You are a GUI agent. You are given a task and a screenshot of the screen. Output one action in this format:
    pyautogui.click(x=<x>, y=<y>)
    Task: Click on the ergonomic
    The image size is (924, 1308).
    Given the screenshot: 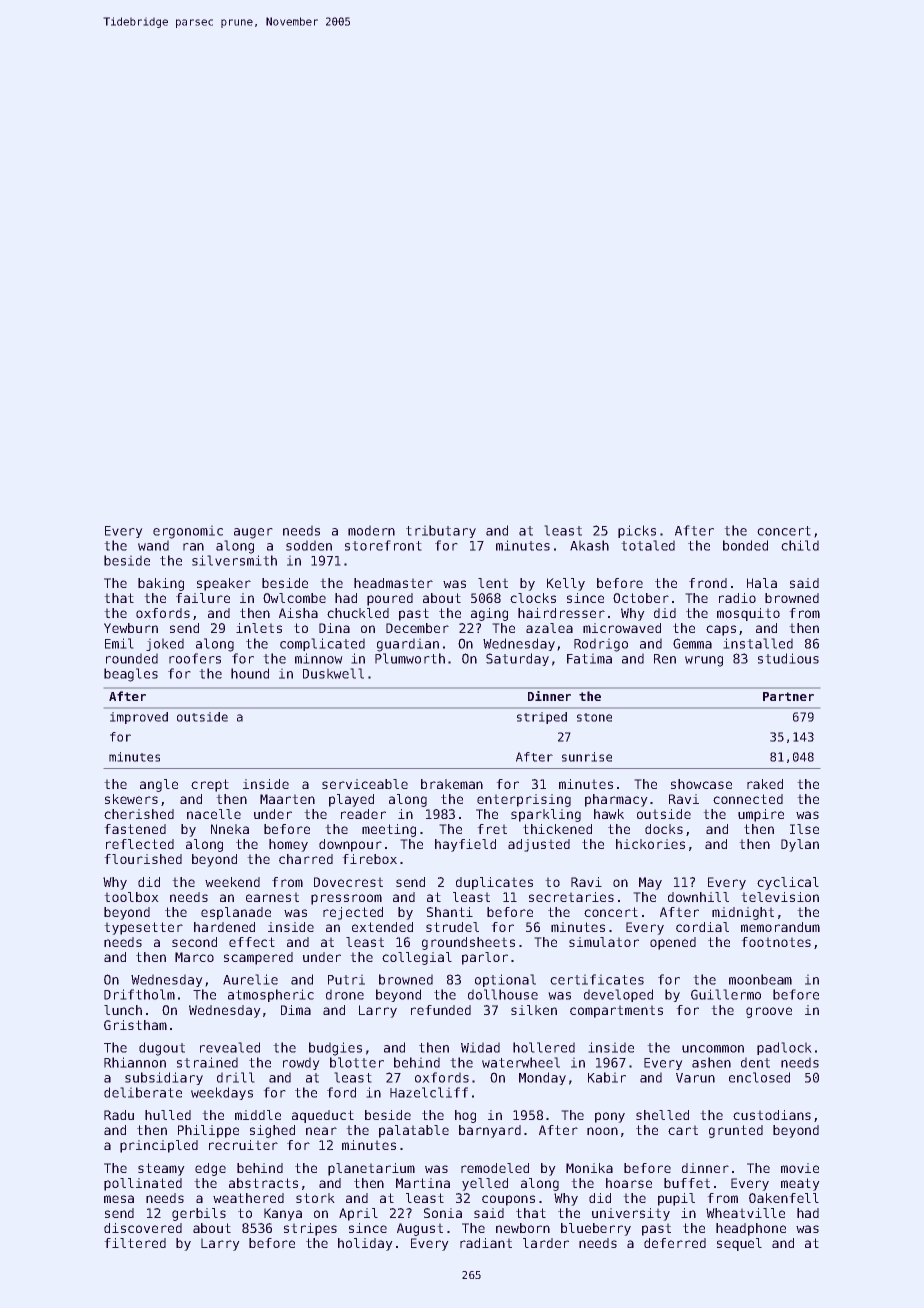 What is the action you would take?
    pyautogui.click(x=188, y=532)
